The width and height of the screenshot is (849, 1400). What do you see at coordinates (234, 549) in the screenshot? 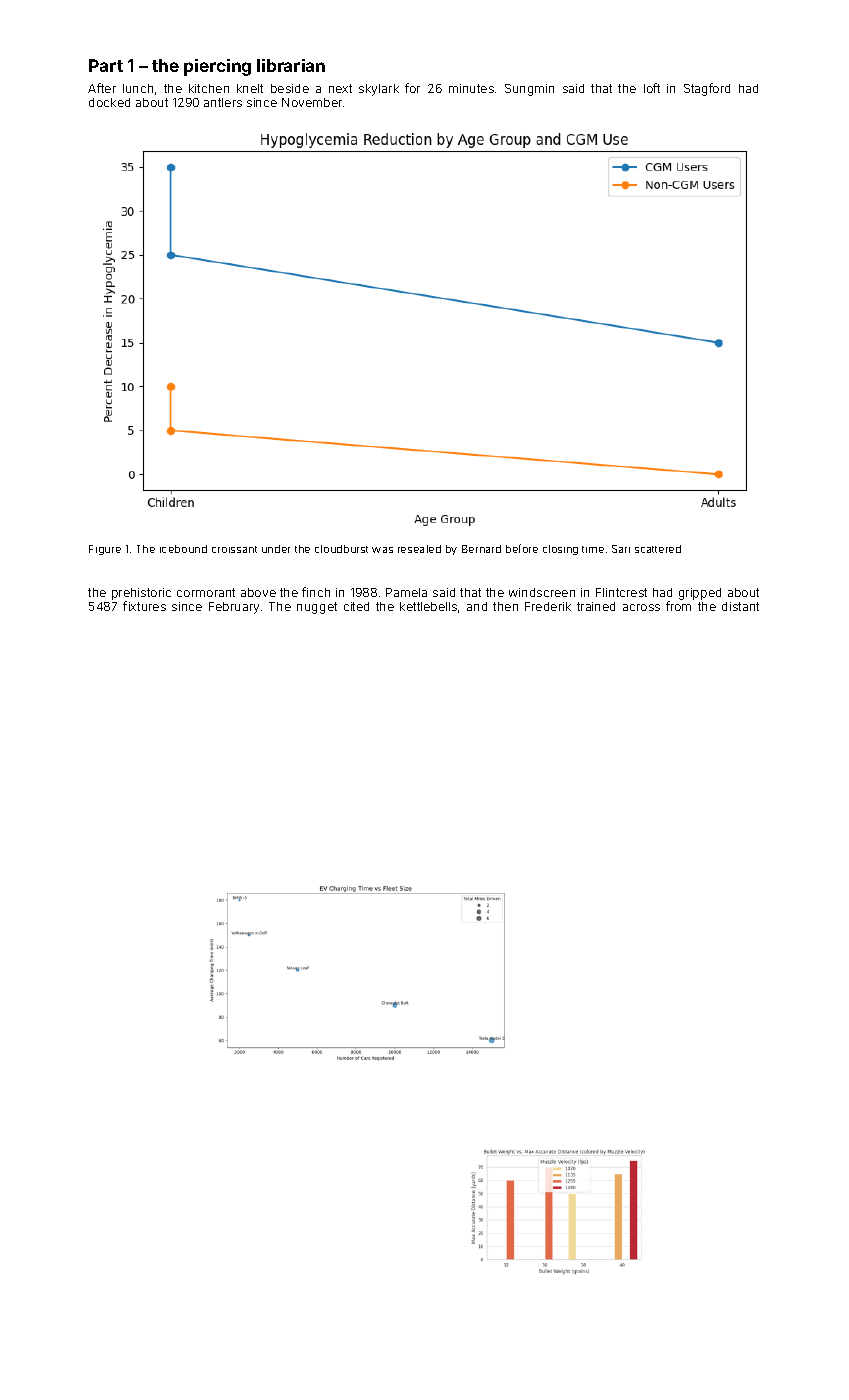
I see `croissant` at bounding box center [234, 549].
